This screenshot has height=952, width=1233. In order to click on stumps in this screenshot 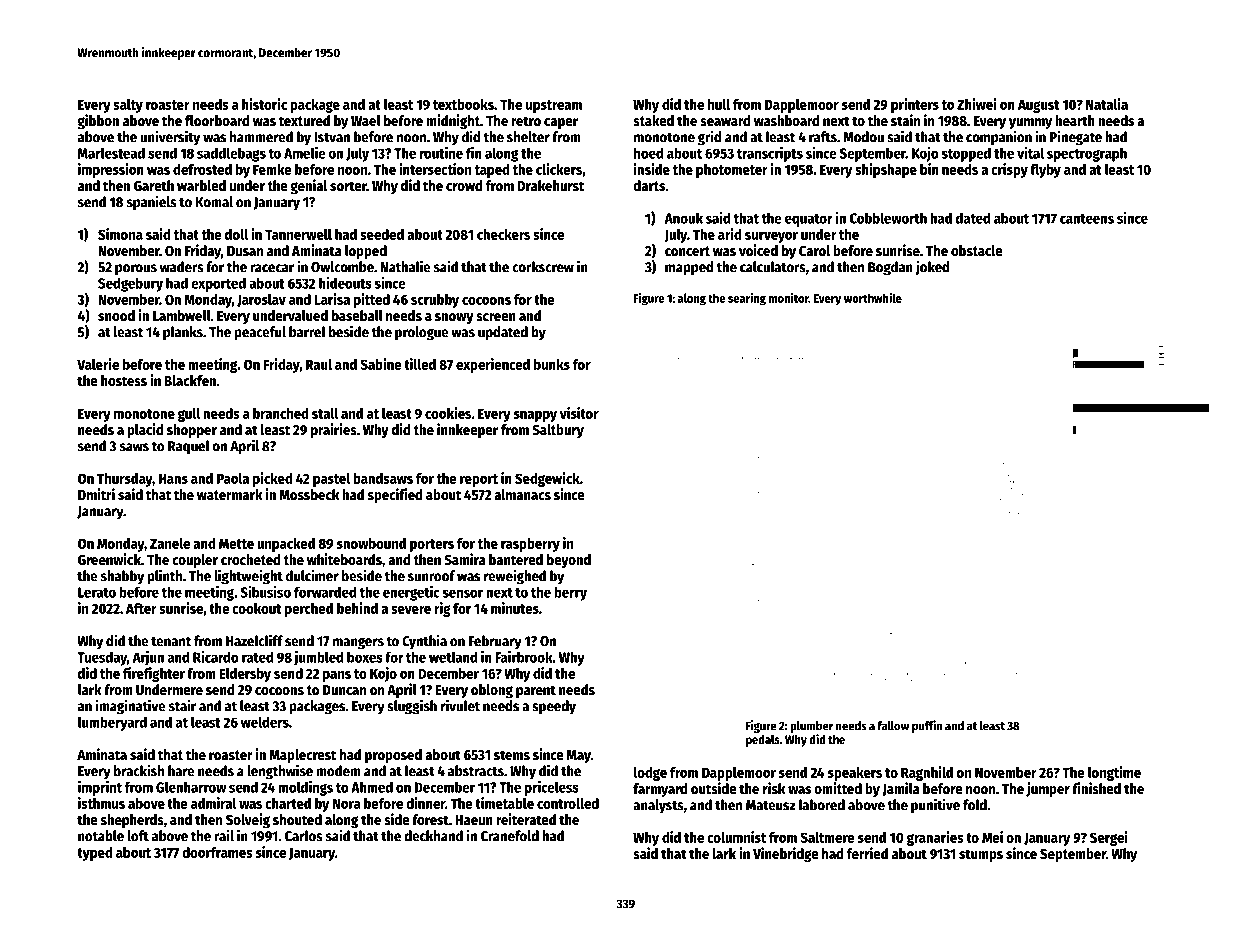, I will do `click(981, 855)`.
